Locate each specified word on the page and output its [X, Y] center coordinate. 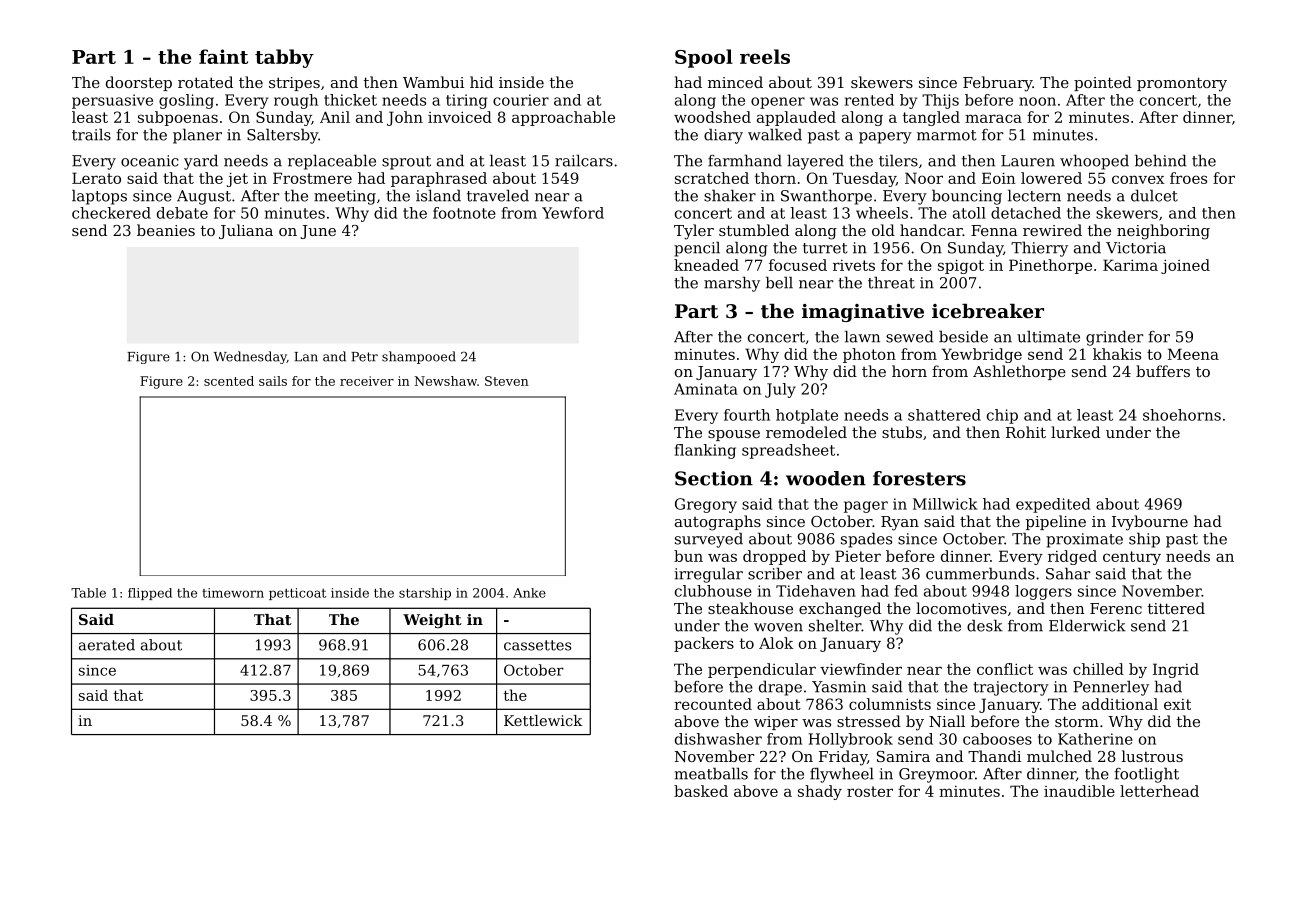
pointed [1103, 83]
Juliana [246, 231]
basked [701, 791]
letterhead [1159, 791]
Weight [432, 621]
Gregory [706, 505]
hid [481, 82]
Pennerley [1111, 688]
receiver [367, 381]
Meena [1193, 354]
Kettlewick [543, 720]
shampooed [419, 357]
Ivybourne [1150, 523]
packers [704, 644]
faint [223, 56]
